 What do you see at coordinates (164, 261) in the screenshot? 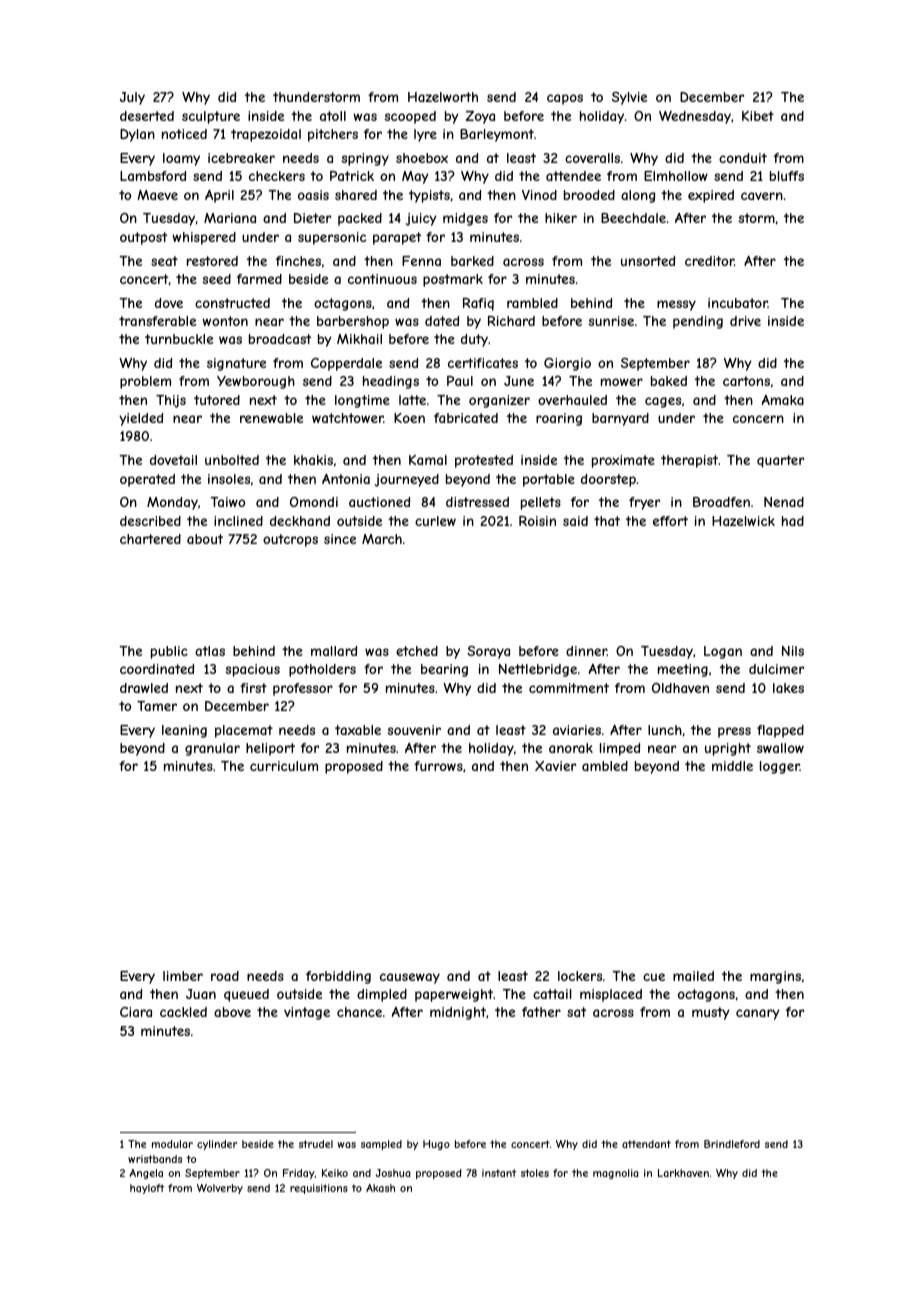
I see `seat` at bounding box center [164, 261].
